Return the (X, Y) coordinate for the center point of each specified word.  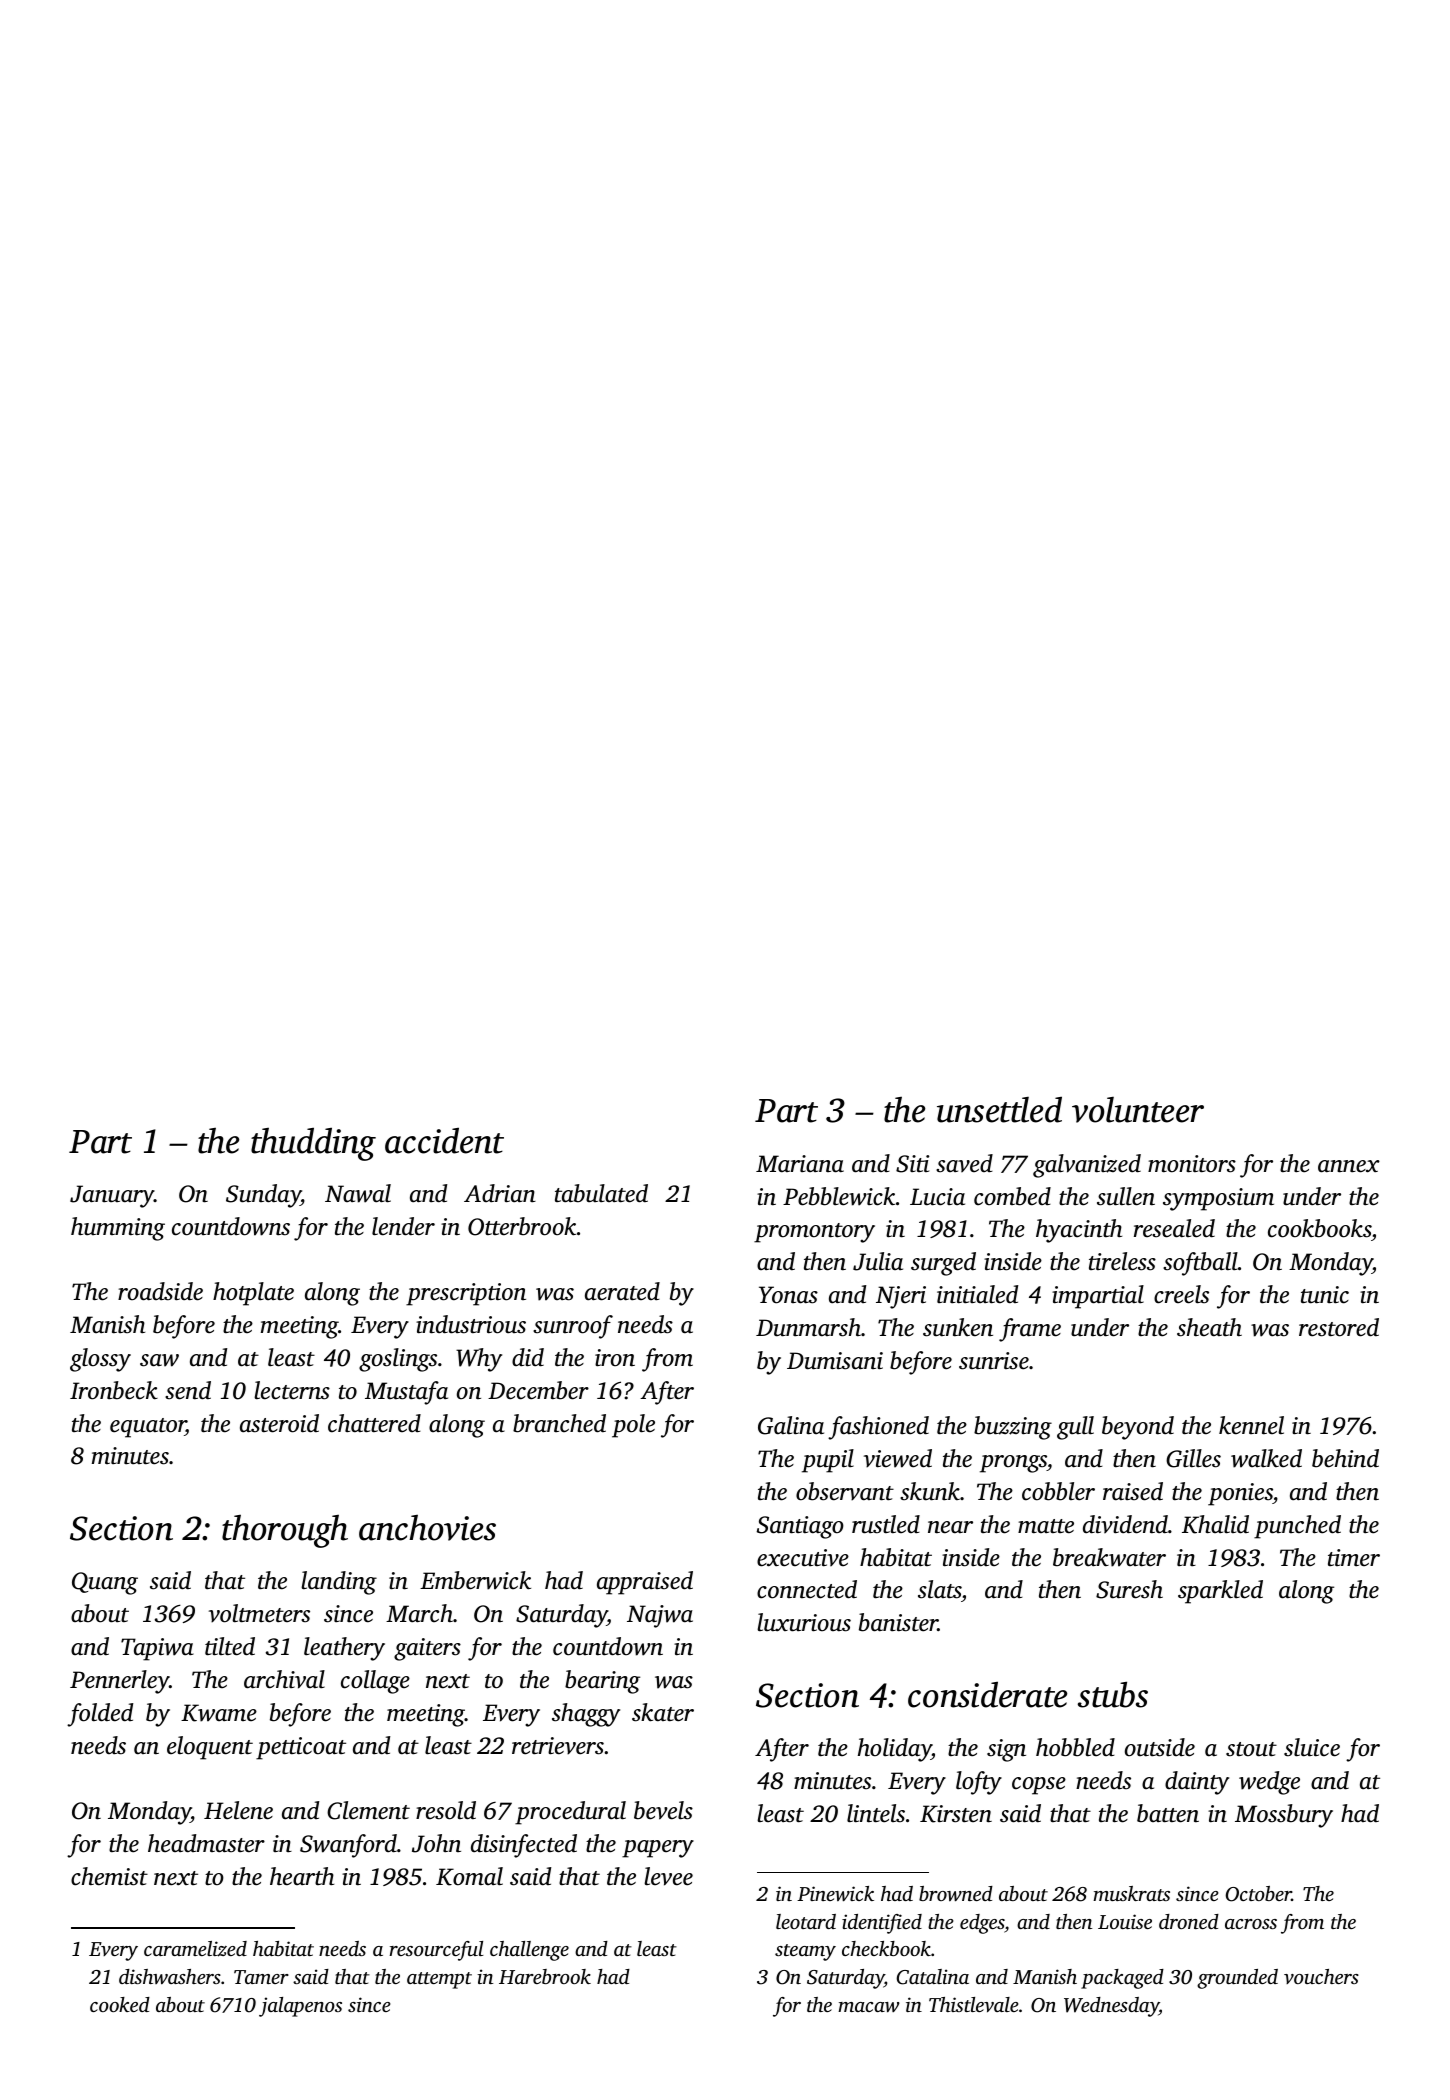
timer (1354, 1558)
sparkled (1220, 1592)
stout (1251, 1749)
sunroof (573, 1327)
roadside (160, 1291)
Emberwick (475, 1580)
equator (148, 1428)
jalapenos (300, 2007)
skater (663, 1712)
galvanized (1087, 1166)
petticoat (301, 1748)
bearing (602, 1682)
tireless (1122, 1261)
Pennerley (119, 1682)
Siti (912, 1164)
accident (444, 1140)
